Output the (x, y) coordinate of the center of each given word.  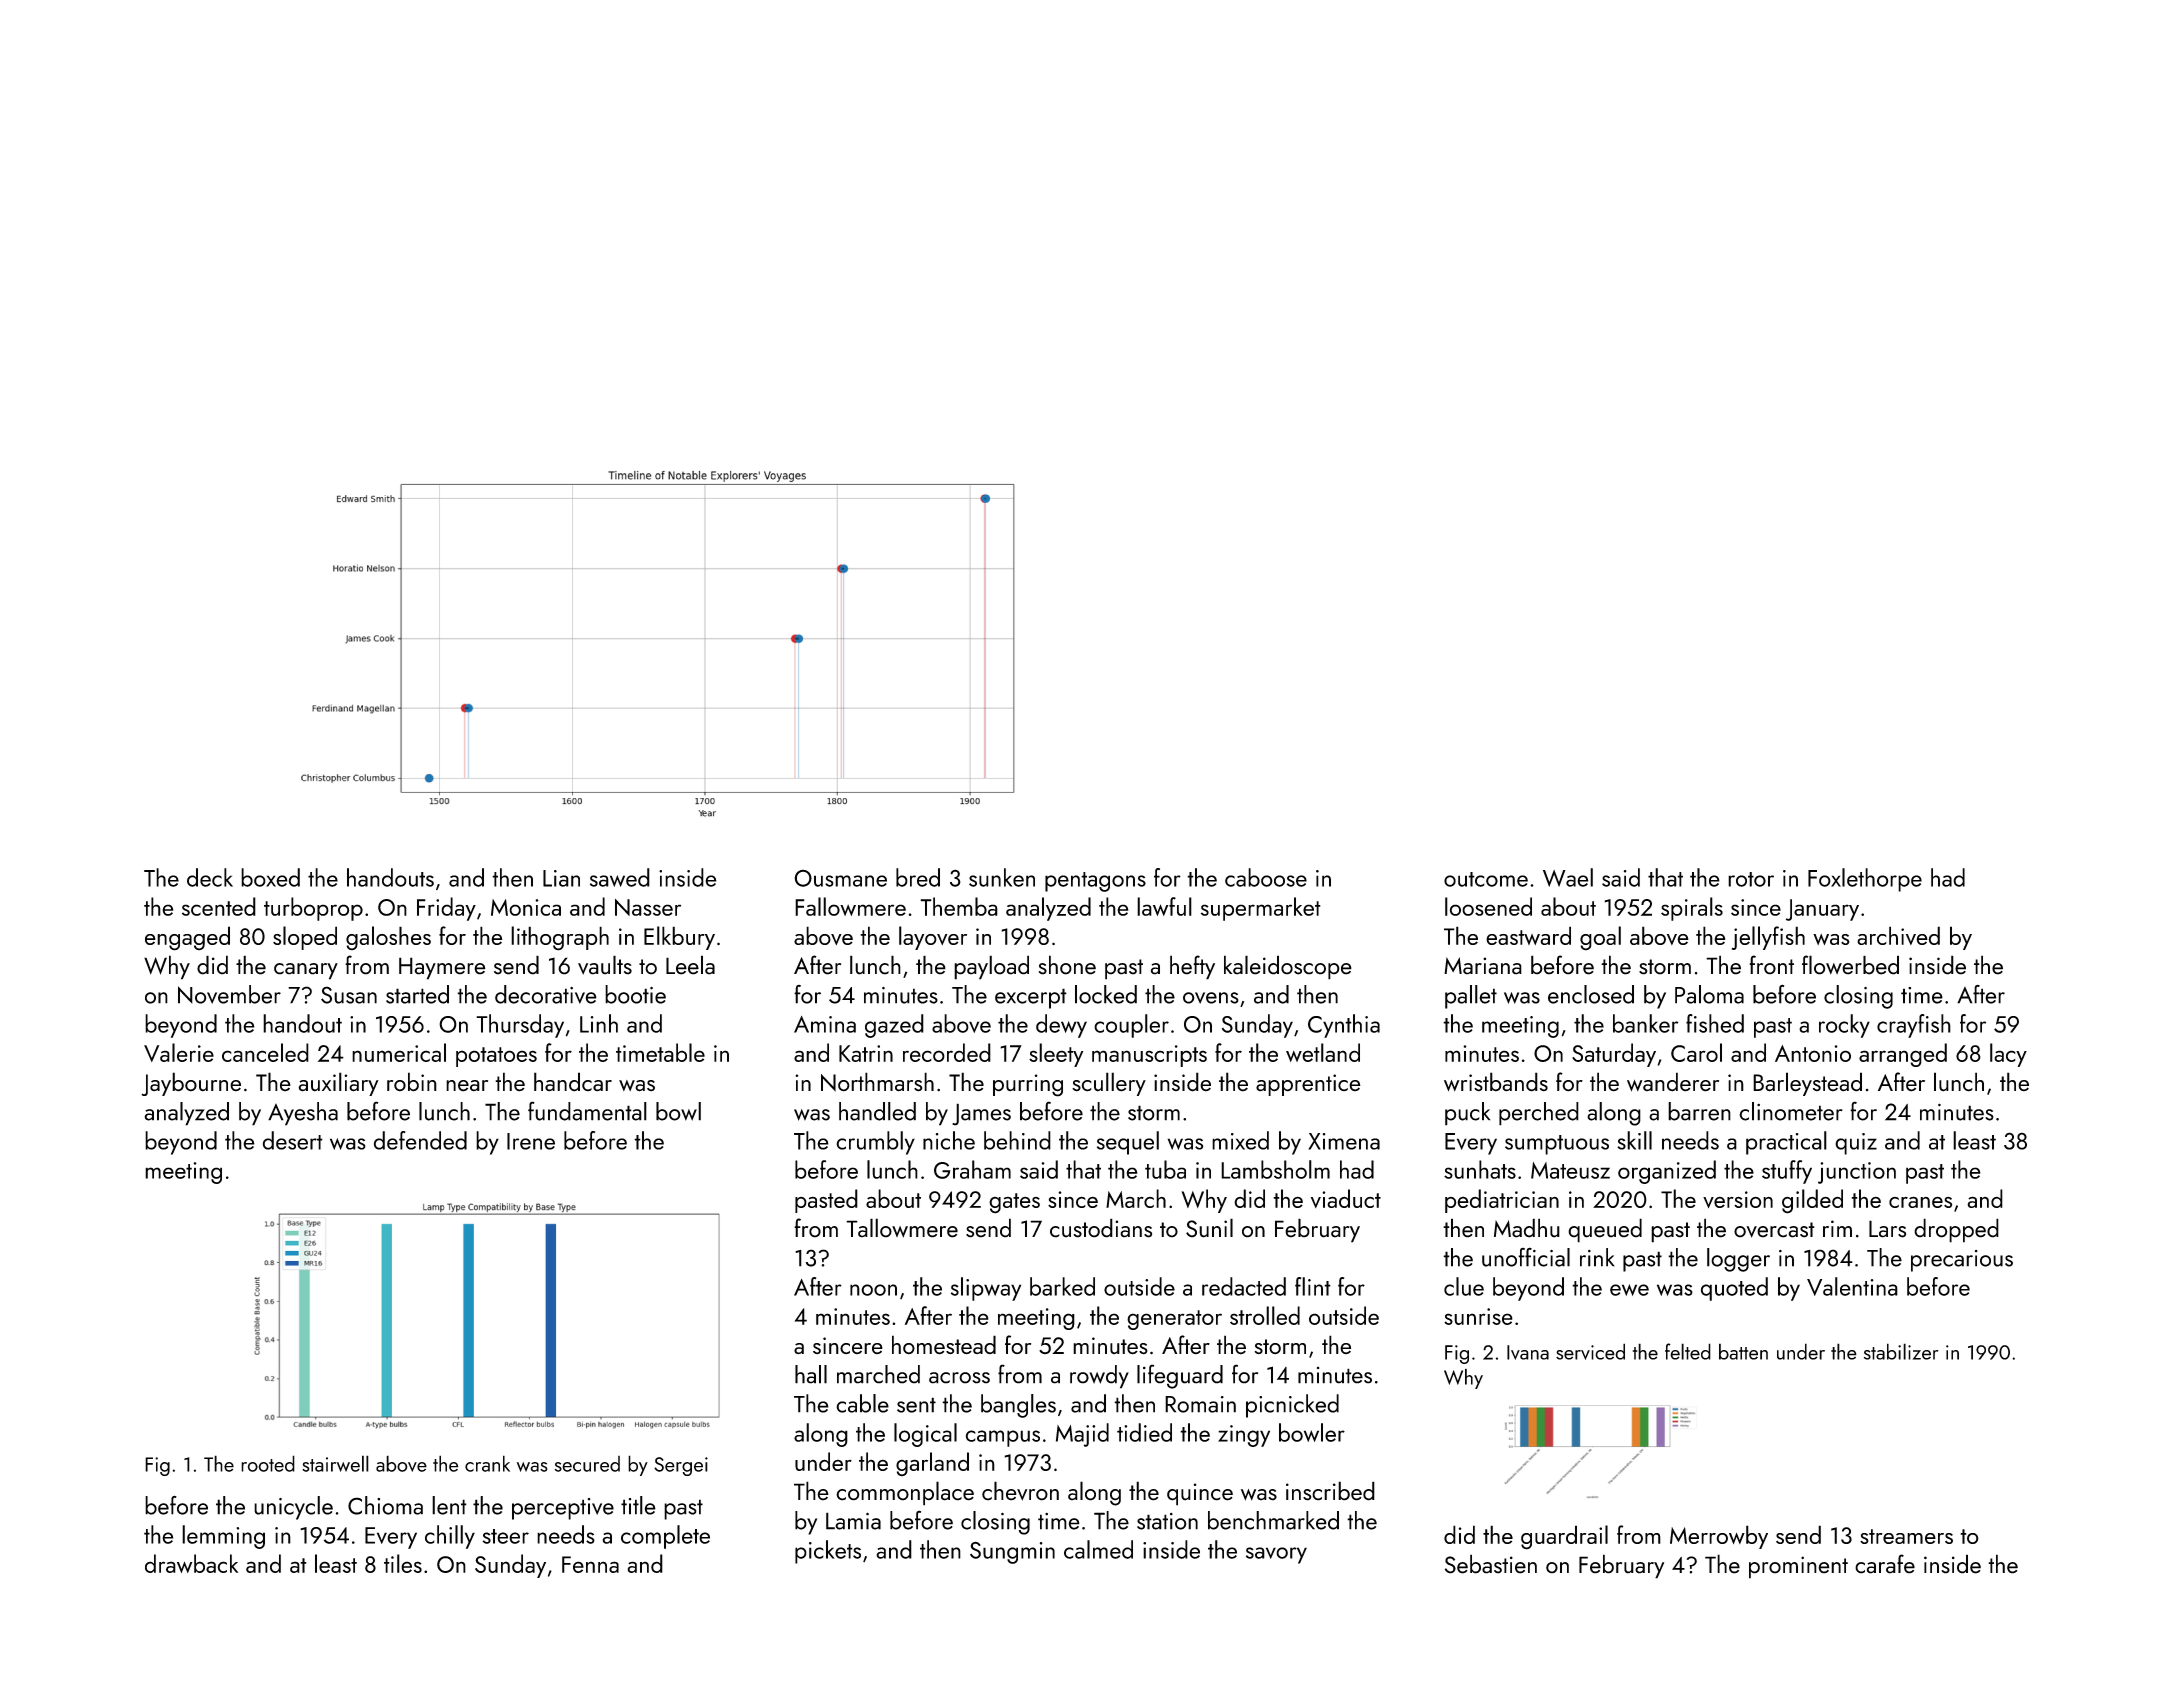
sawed (620, 877)
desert (293, 1140)
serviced (1590, 1351)
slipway (986, 1289)
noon (873, 1290)
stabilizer (1901, 1351)
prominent (1798, 1567)
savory (1276, 1555)
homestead (944, 1345)
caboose (1266, 877)
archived (1898, 935)
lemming (223, 1537)
